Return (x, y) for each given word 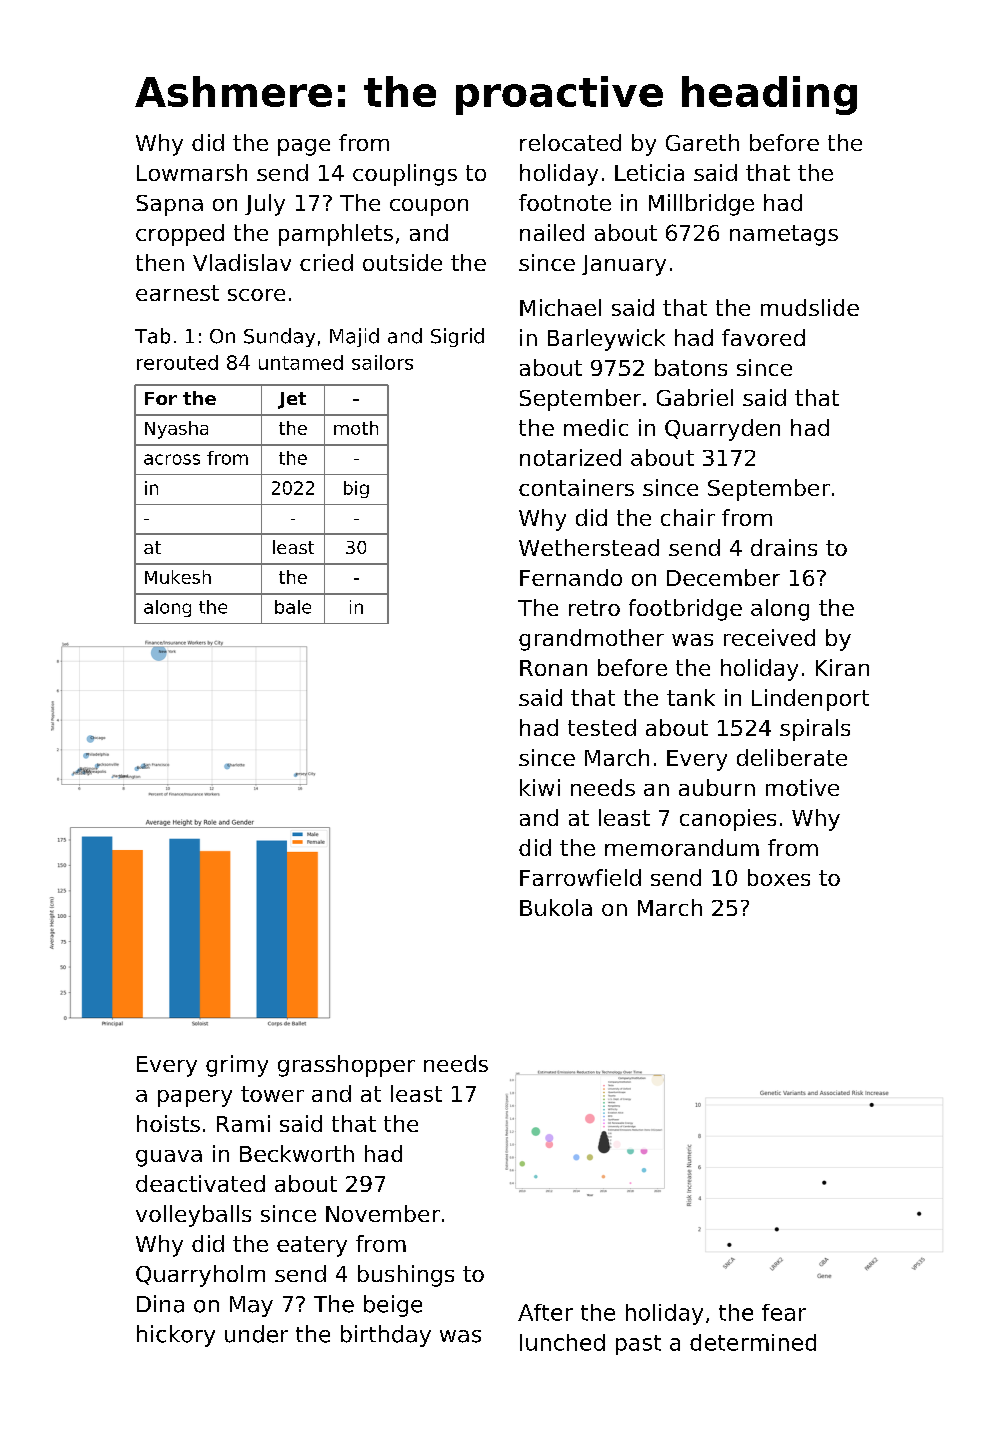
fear (784, 1312)
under (256, 1334)
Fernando (571, 577)
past (638, 1345)
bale (293, 607)
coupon (429, 207)
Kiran (842, 667)
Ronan (553, 668)
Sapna (169, 205)
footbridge (685, 610)
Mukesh (178, 577)
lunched (562, 1342)
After (545, 1312)
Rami (243, 1123)
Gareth (702, 142)
